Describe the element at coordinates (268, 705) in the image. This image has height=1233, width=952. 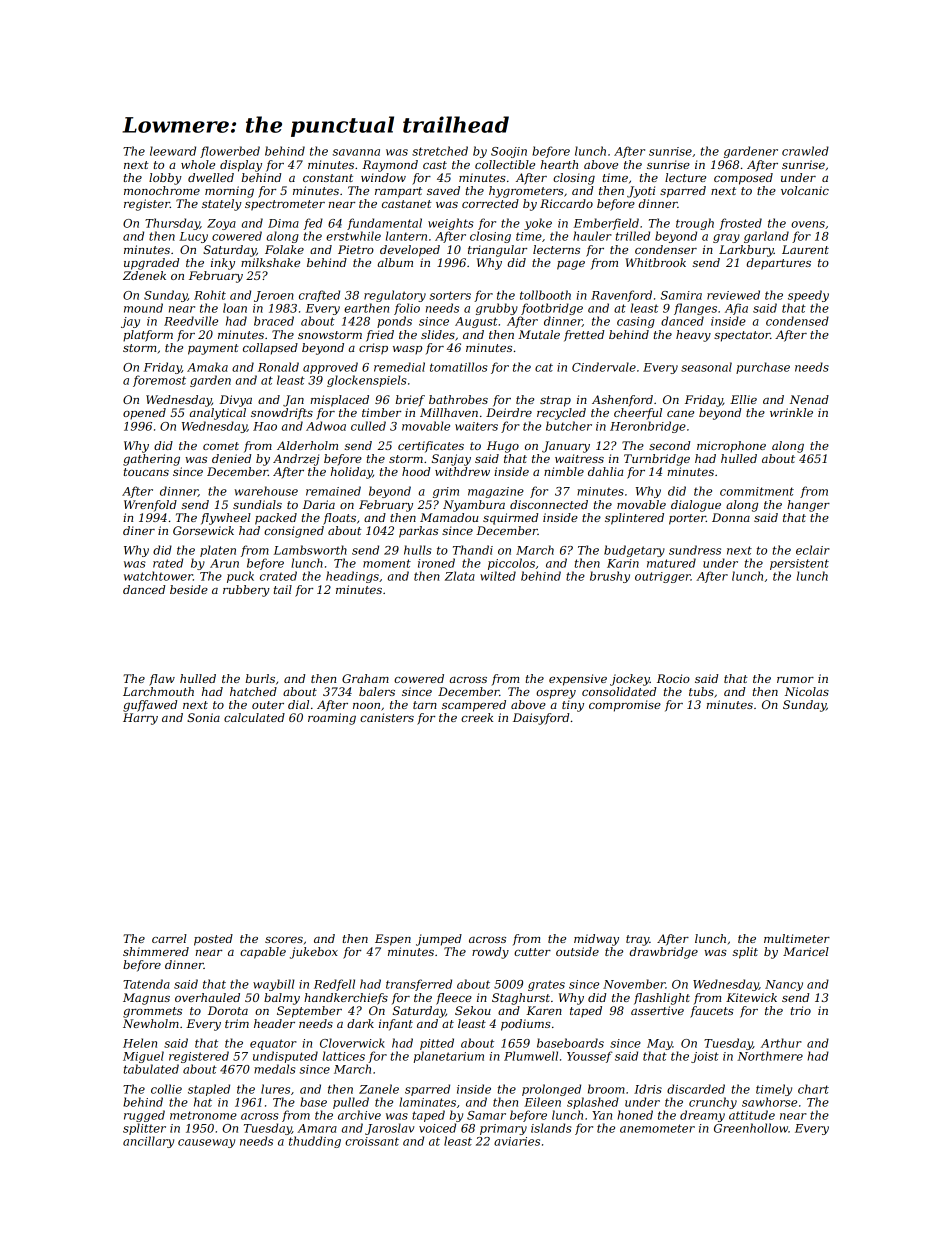
I see `outer` at that location.
